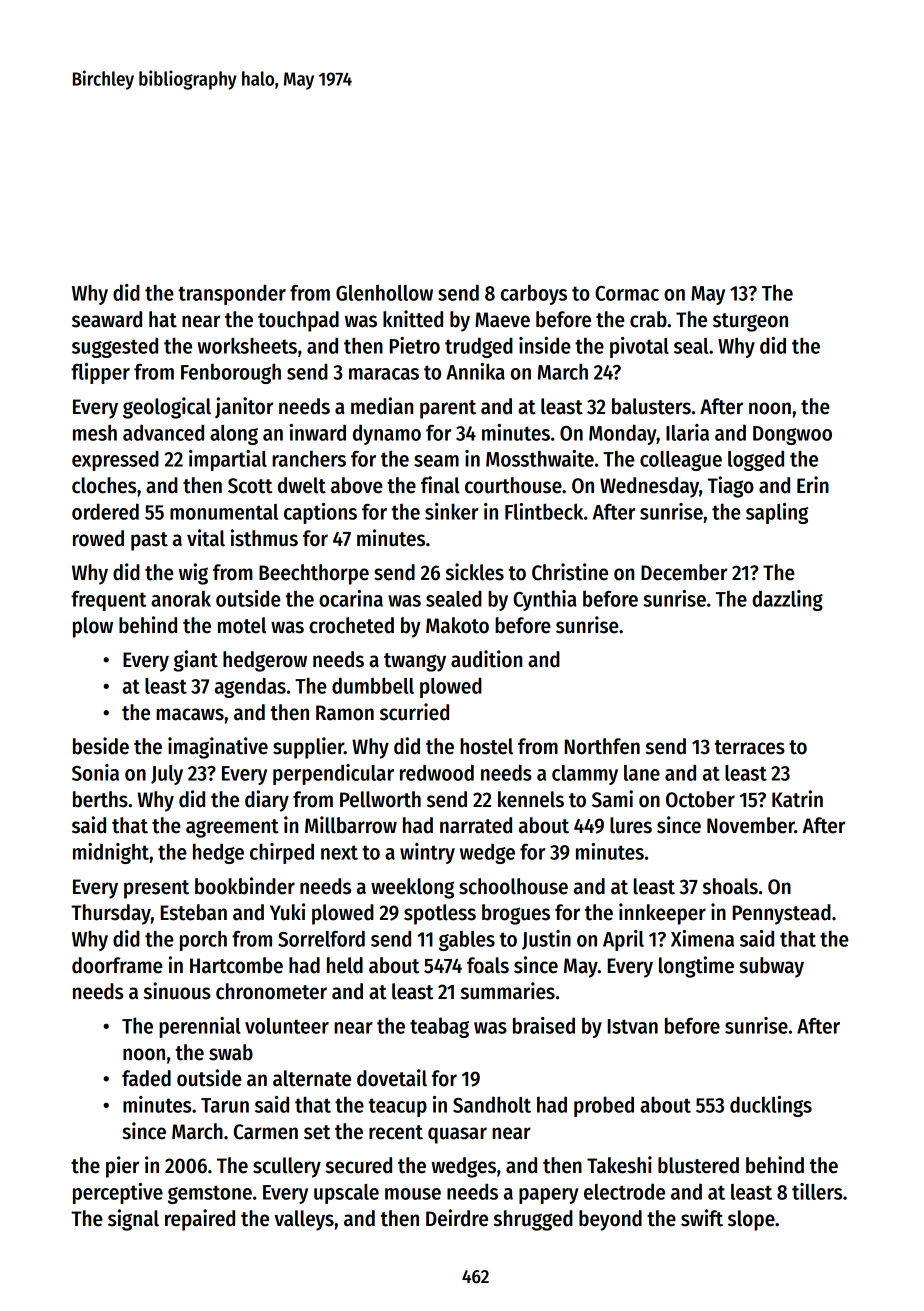  What do you see at coordinates (200, 1220) in the document?
I see `repaired` at bounding box center [200, 1220].
